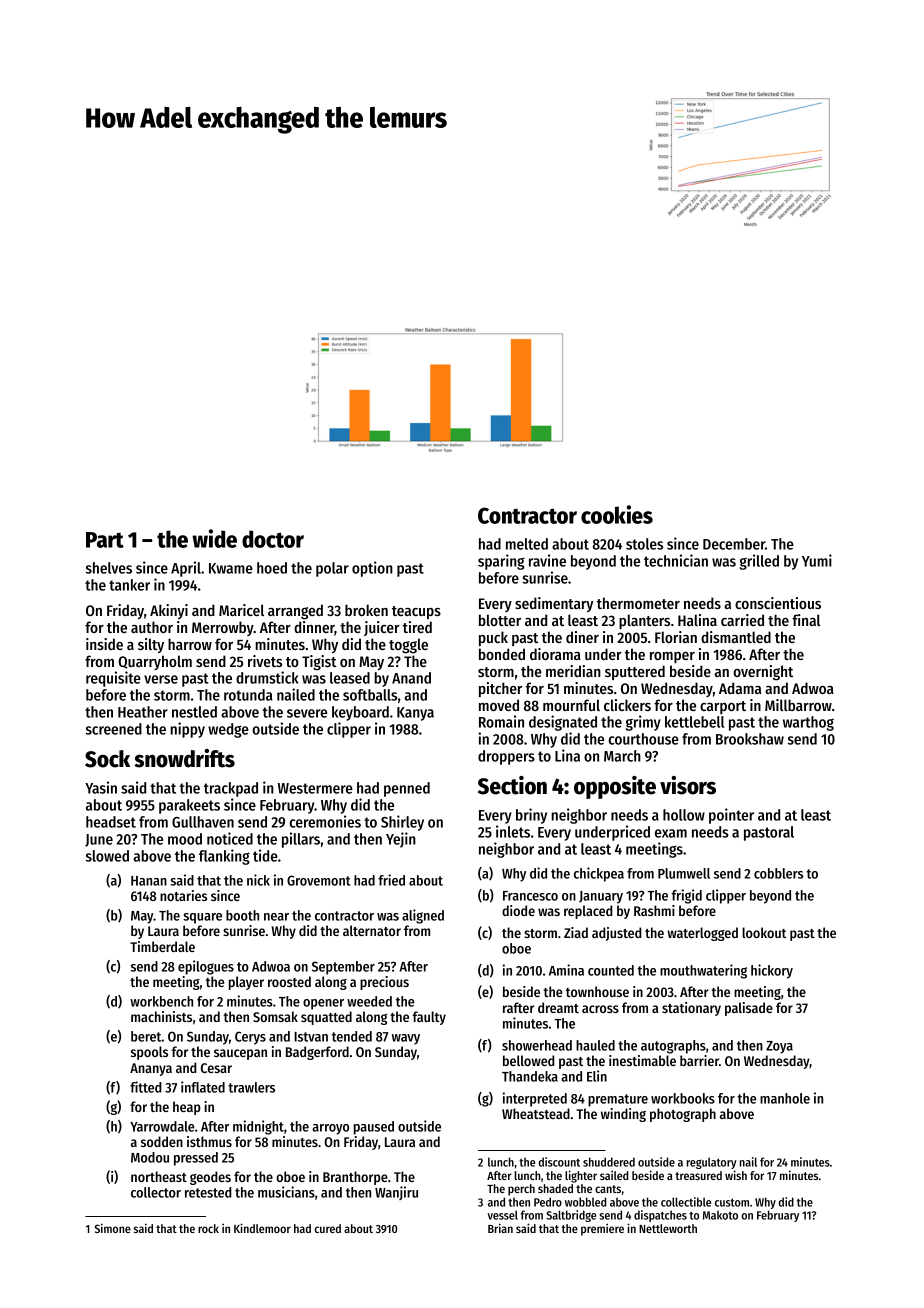 The image size is (924, 1308). I want to click on Romain, so click(501, 721).
